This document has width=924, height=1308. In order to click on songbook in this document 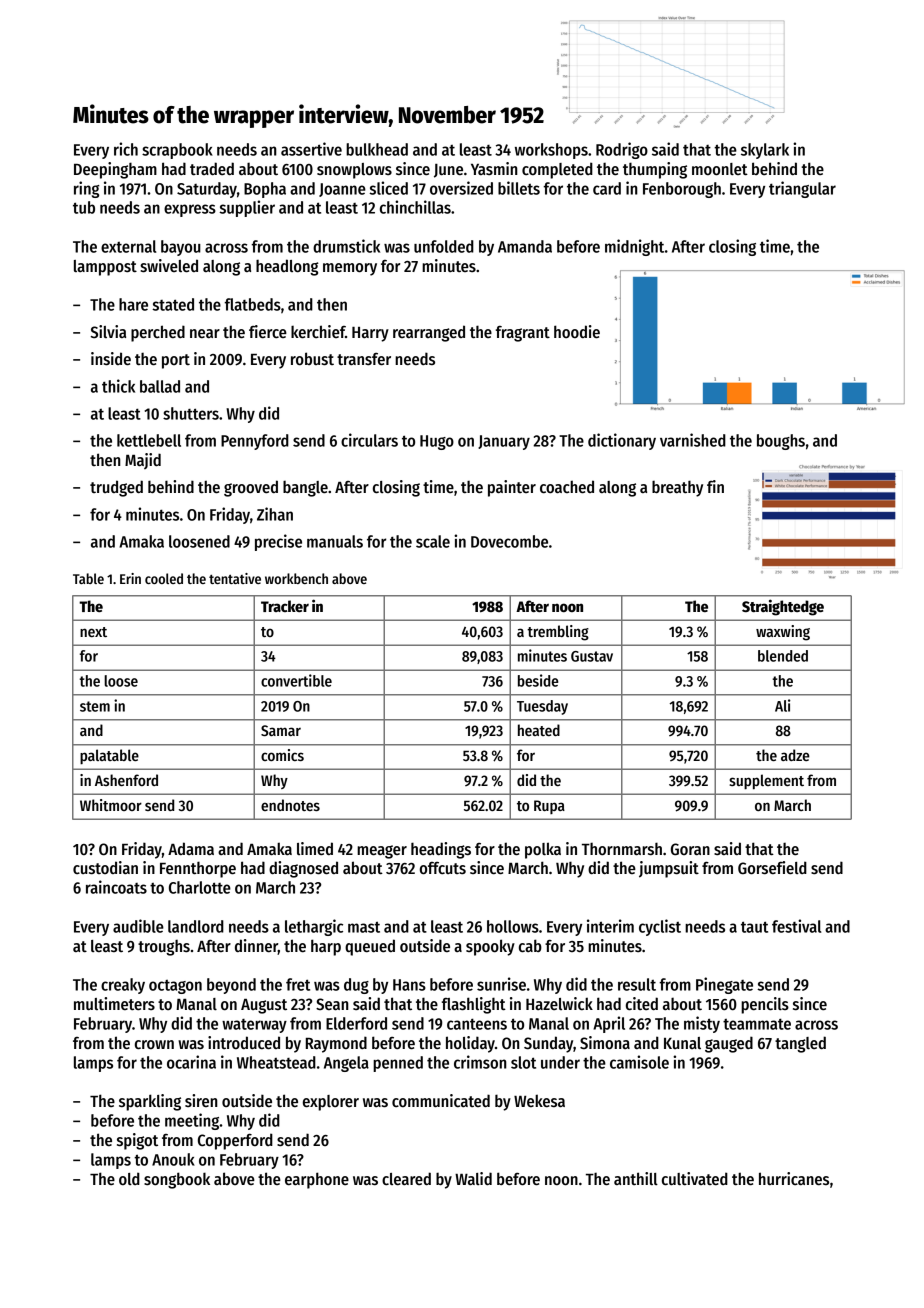, I will do `click(177, 1180)`.
